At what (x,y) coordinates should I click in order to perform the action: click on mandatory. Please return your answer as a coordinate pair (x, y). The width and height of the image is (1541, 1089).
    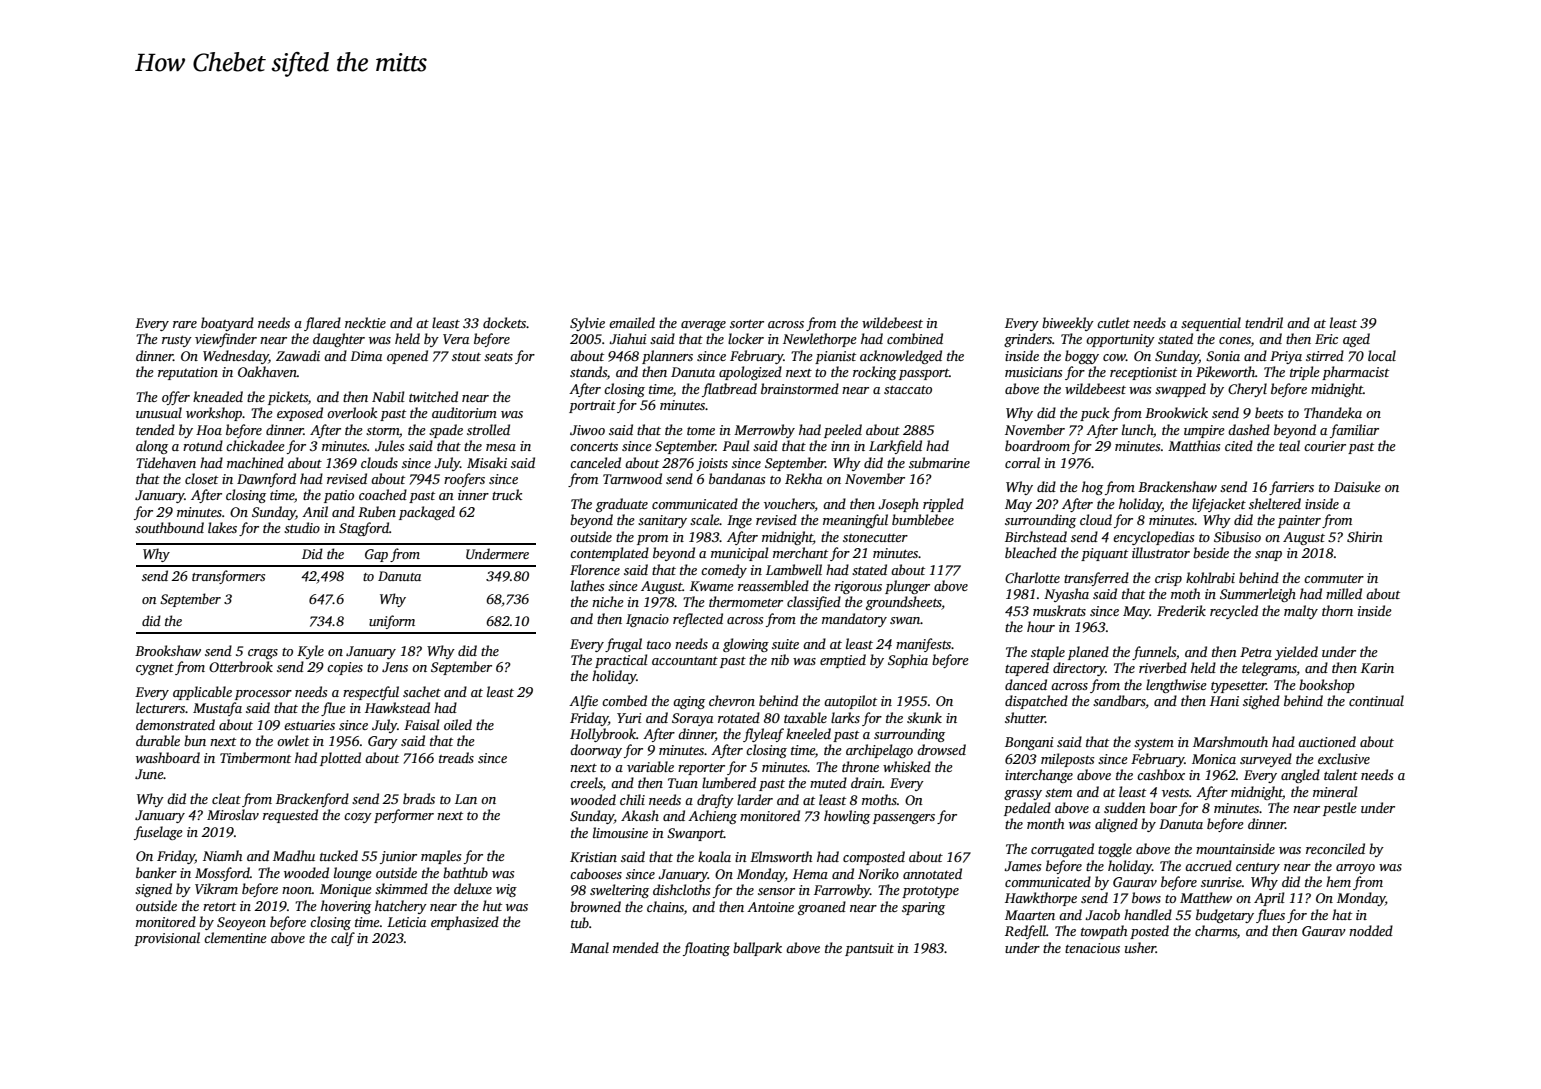
    Looking at the image, I should click on (854, 620).
